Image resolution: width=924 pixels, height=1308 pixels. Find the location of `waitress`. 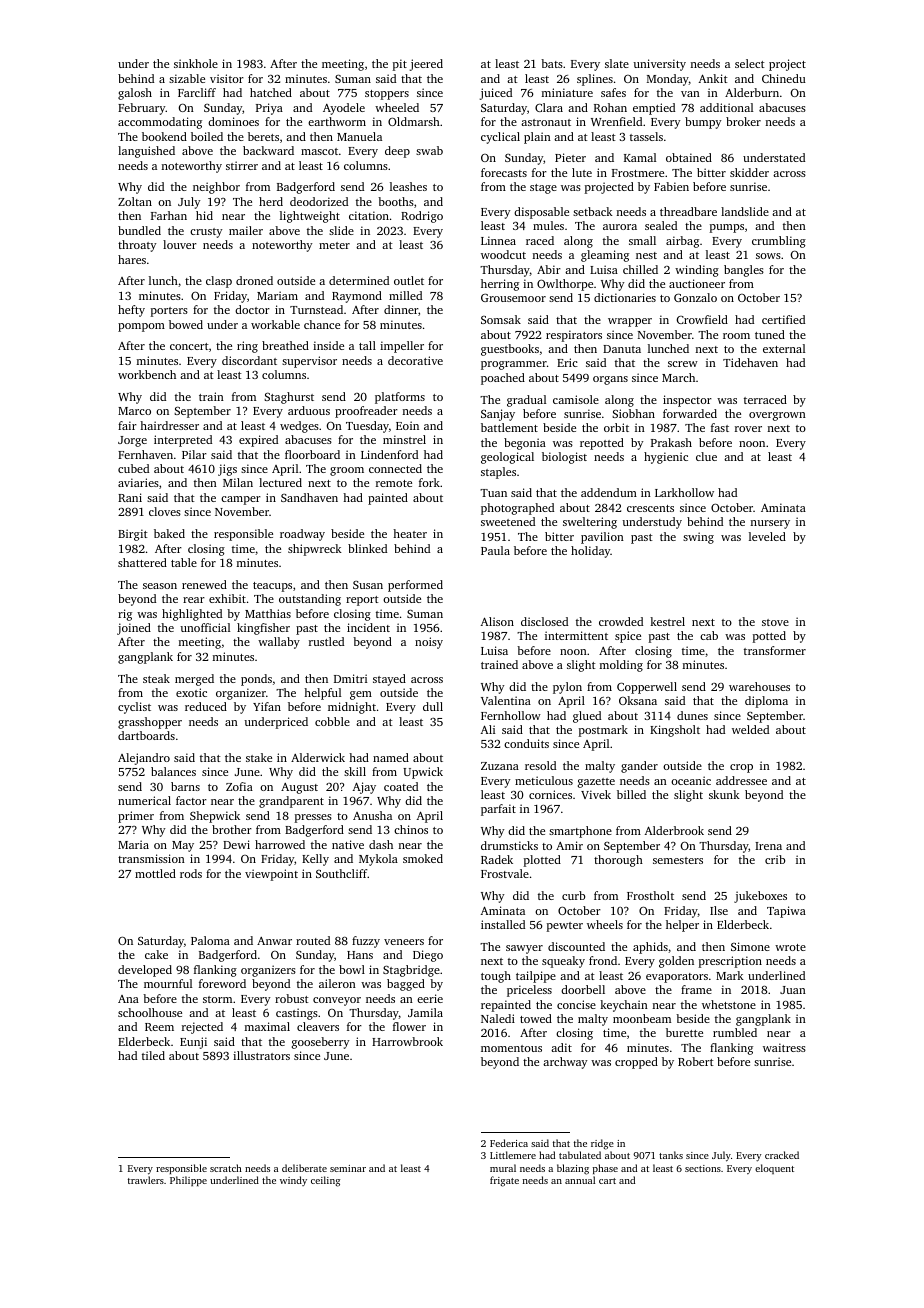

waitress is located at coordinates (784, 1047).
